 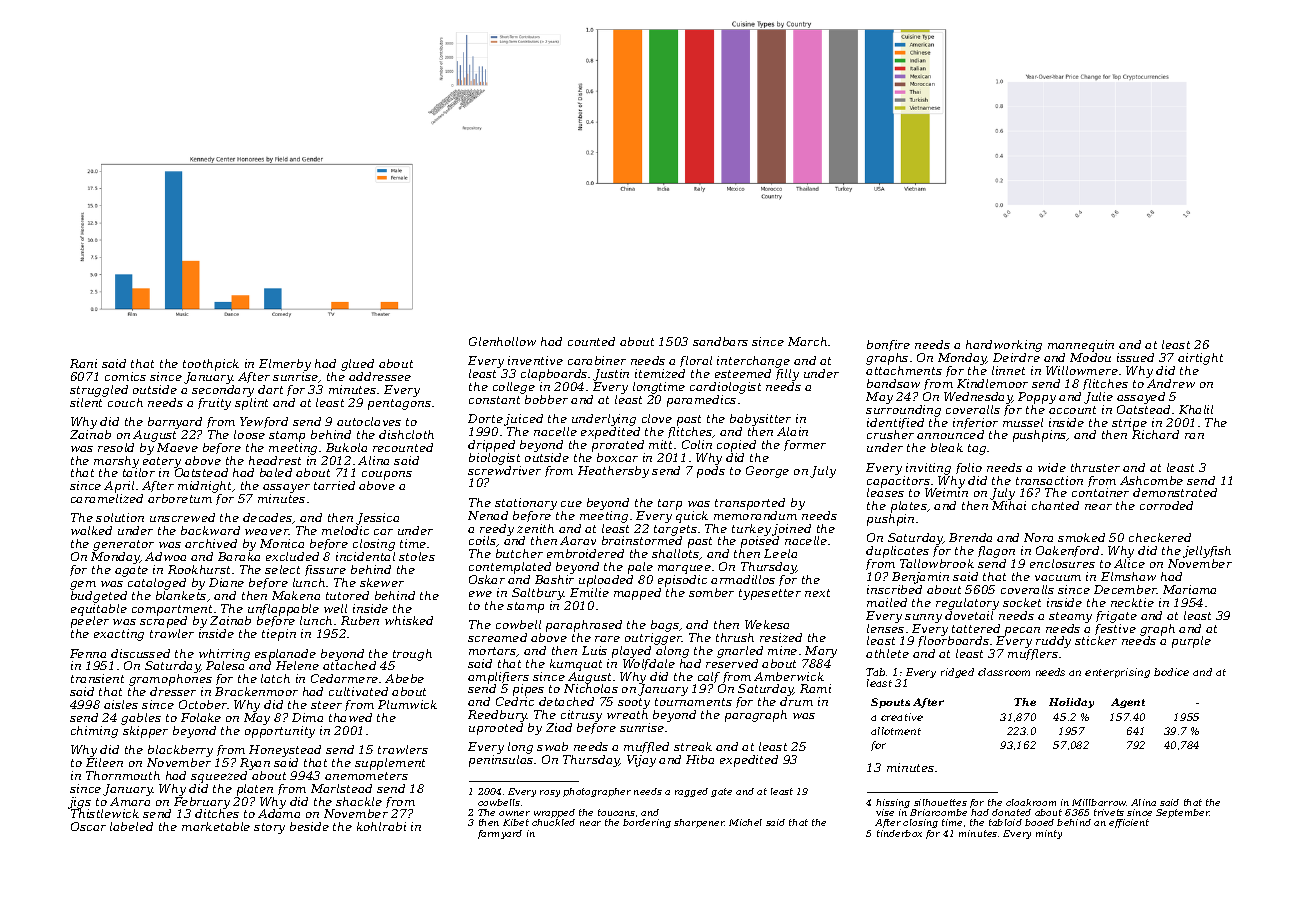 I want to click on Jessica, so click(x=377, y=519).
